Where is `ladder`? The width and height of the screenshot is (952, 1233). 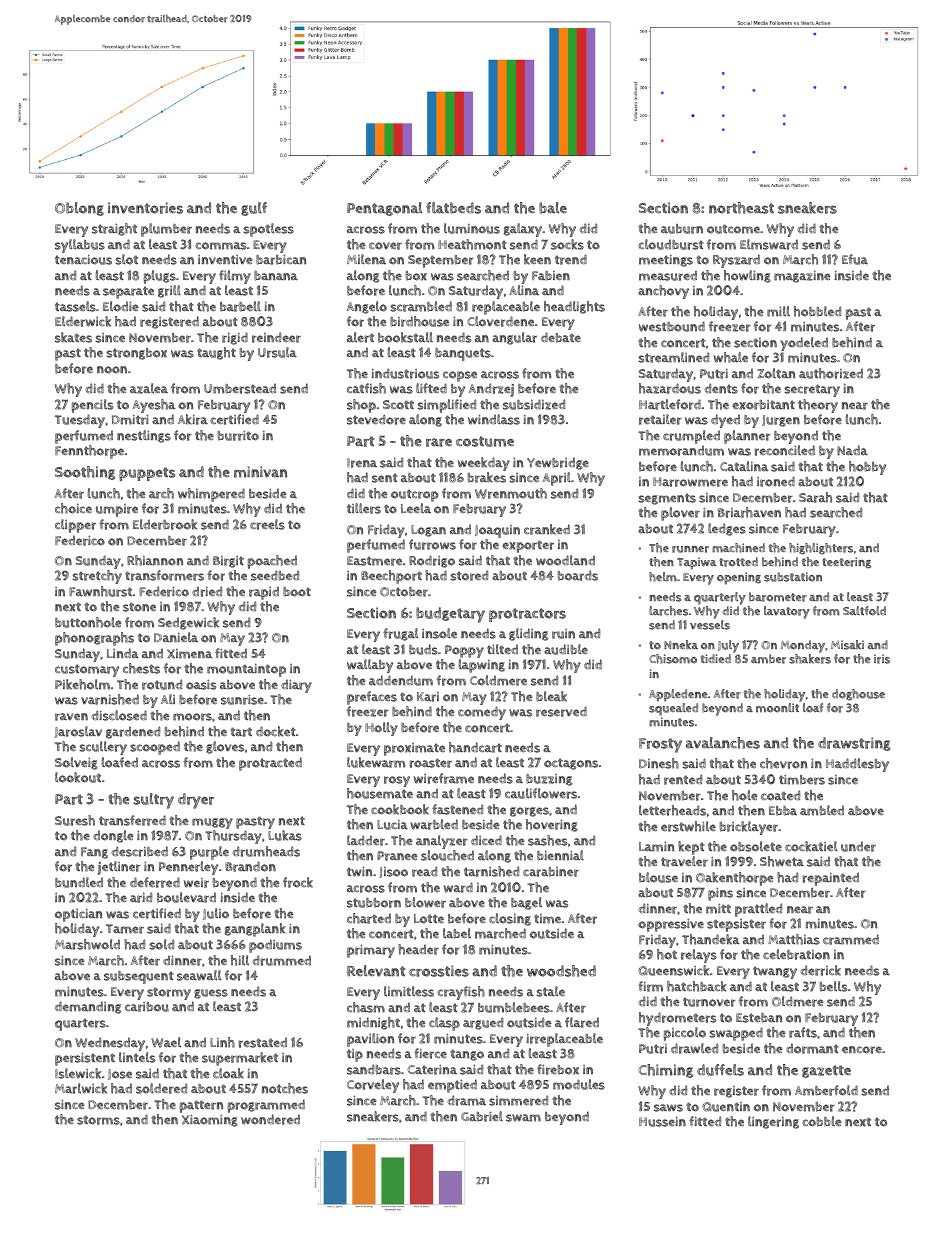
ladder is located at coordinates (366, 840).
